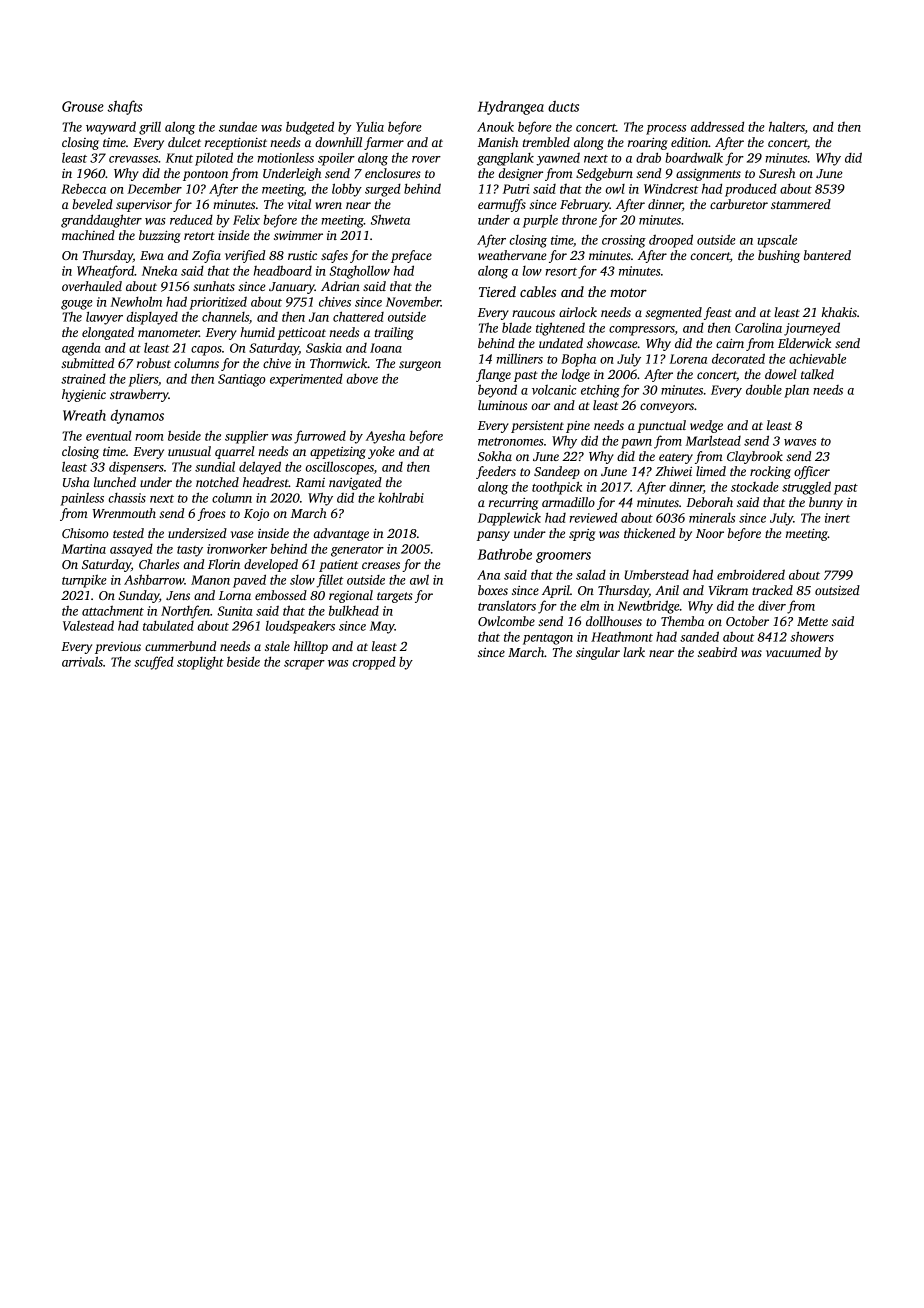  Describe the element at coordinates (370, 127) in the screenshot. I see `Yulia` at that location.
